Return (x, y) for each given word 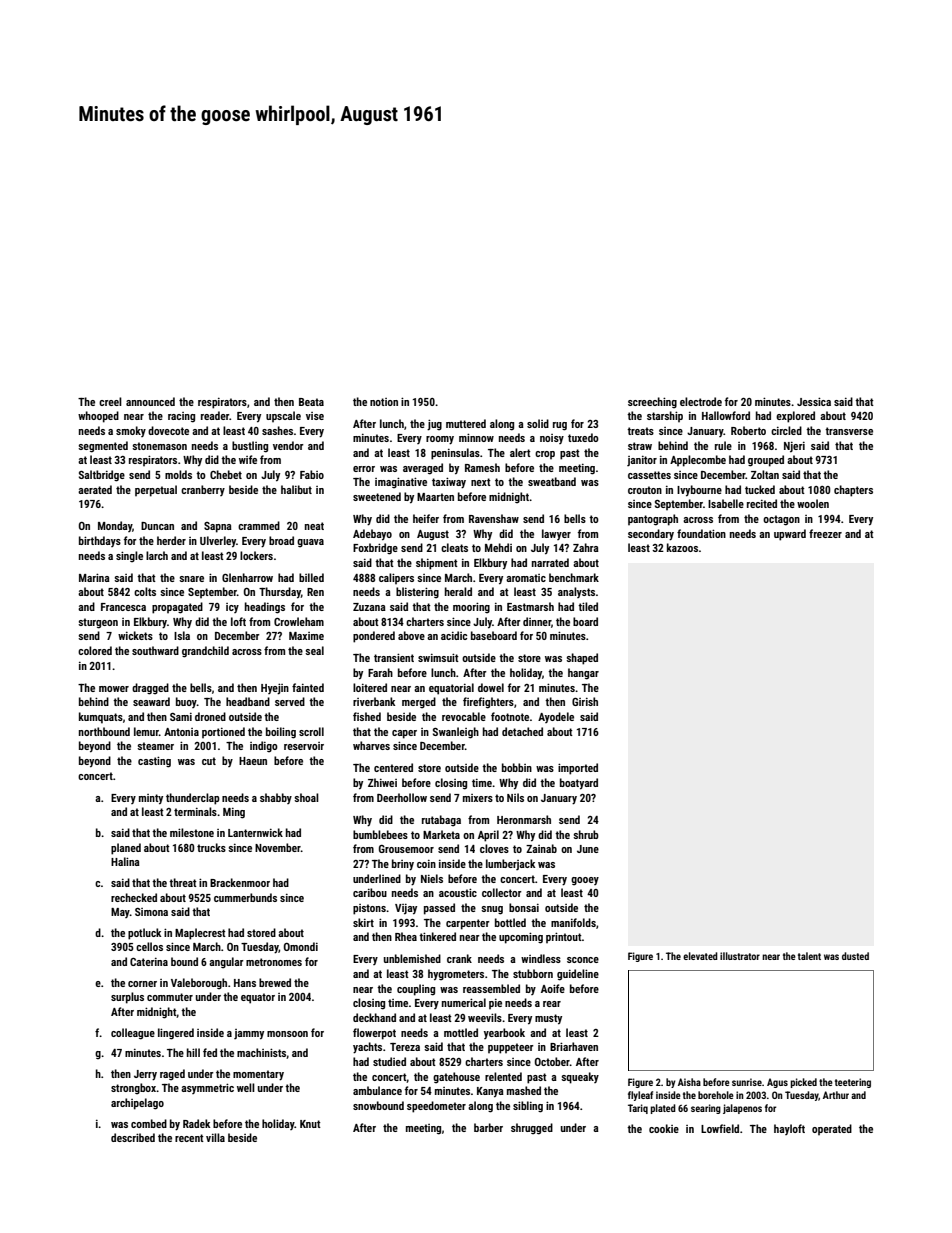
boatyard (579, 784)
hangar (583, 674)
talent (809, 956)
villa (215, 1137)
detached (522, 731)
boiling (281, 733)
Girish (585, 701)
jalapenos (742, 1109)
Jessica (814, 401)
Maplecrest (200, 934)
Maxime (306, 636)
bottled (510, 922)
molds (178, 474)
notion (384, 402)
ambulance (377, 1090)
